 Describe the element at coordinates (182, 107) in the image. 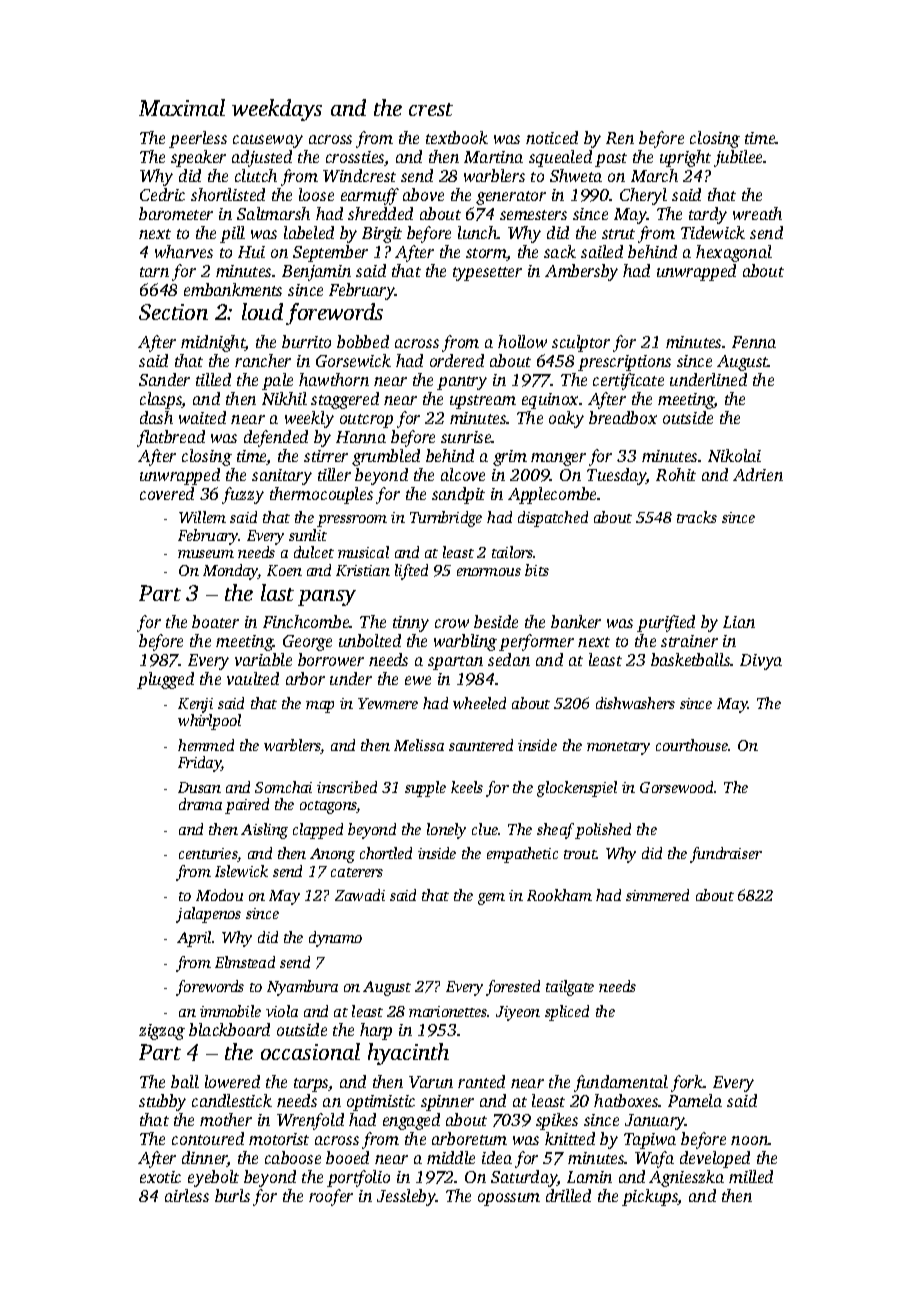

I see `Maximal` at that location.
